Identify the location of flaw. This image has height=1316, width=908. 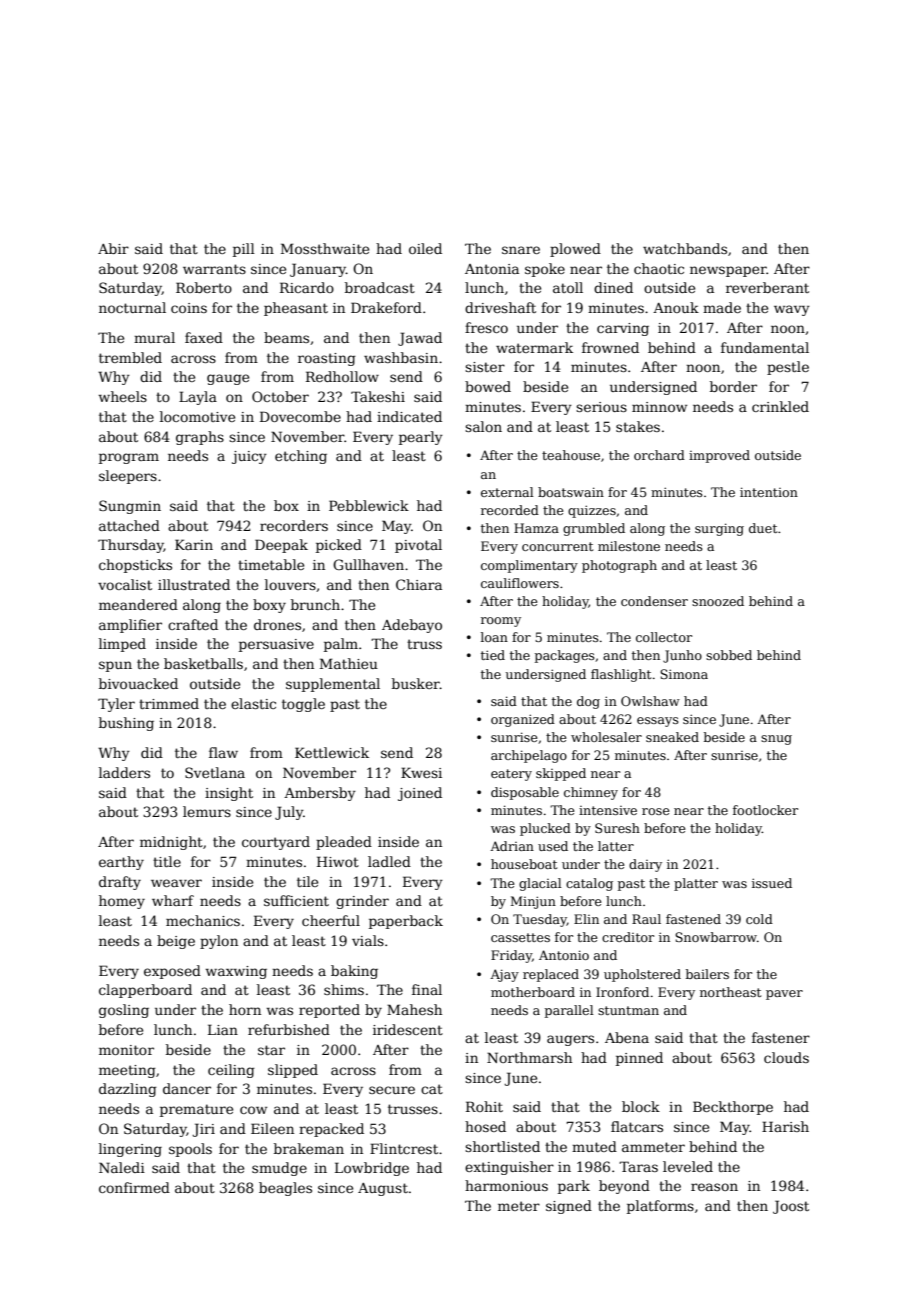
(223, 752).
